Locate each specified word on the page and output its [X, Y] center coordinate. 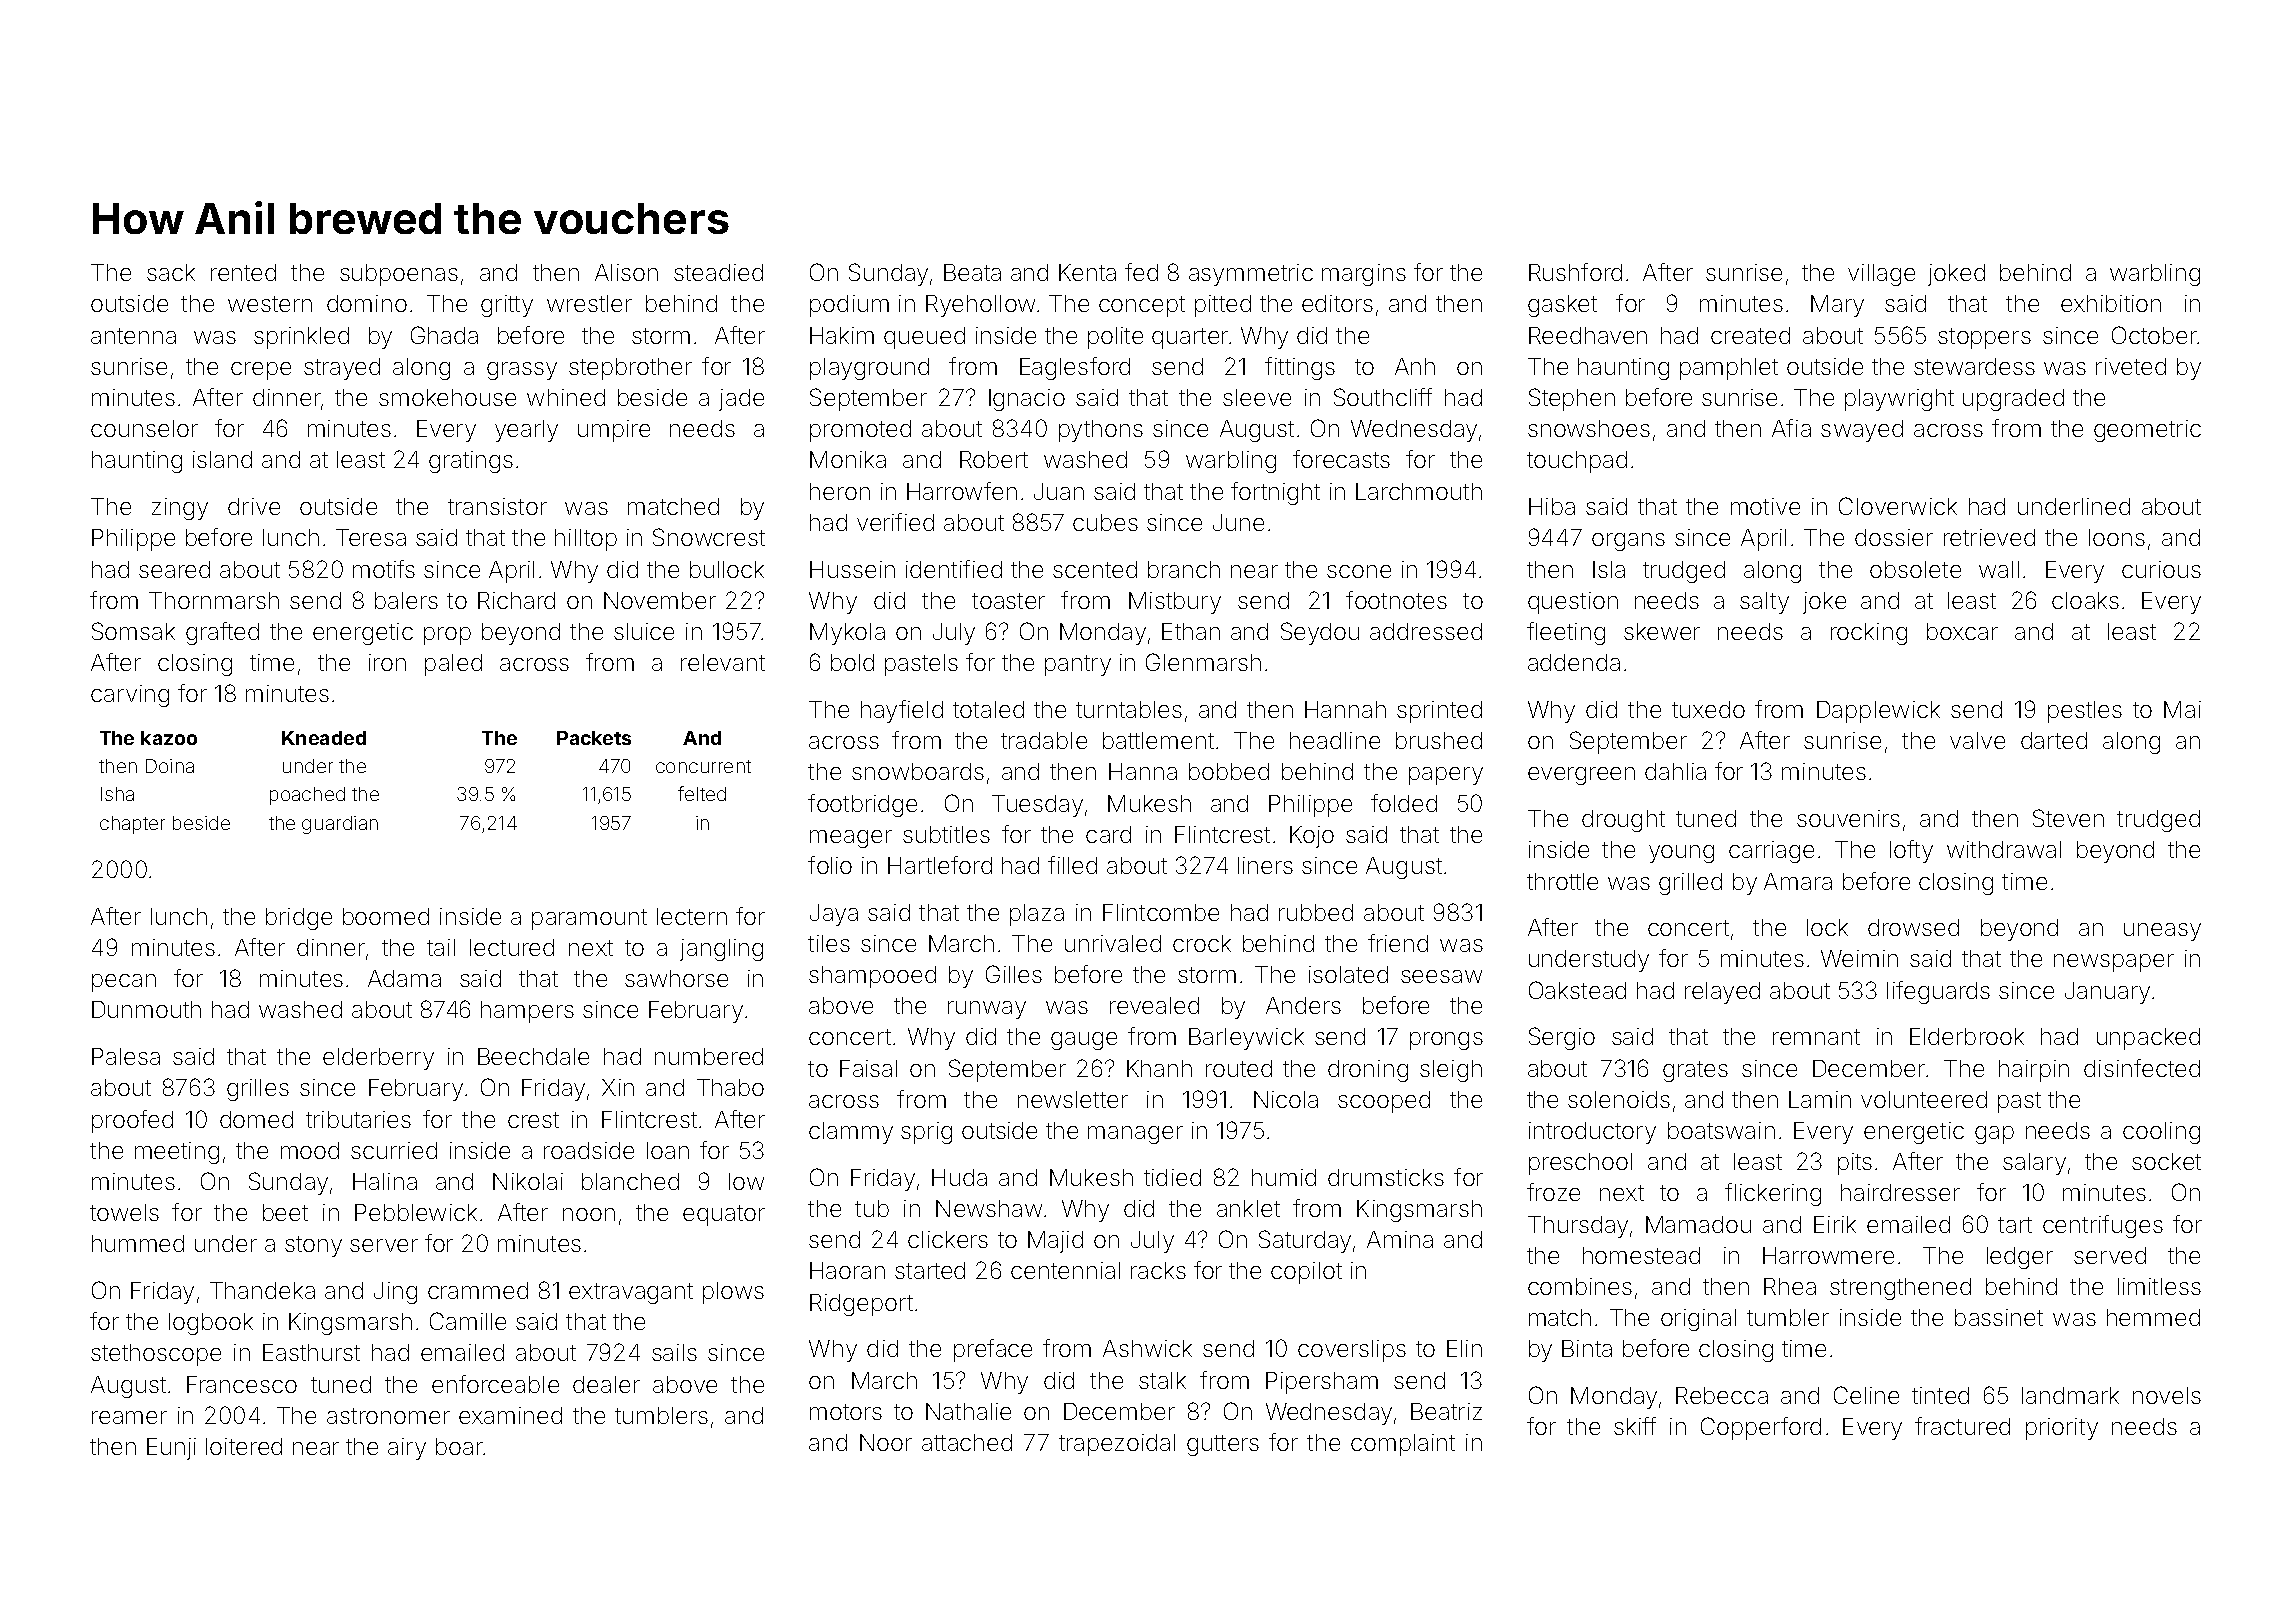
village [1881, 275]
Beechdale [533, 1056]
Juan [1059, 491]
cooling [2161, 1133]
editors [1337, 303]
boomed [386, 916]
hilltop [586, 540]
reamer [129, 1417]
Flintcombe [1161, 912]
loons [2117, 537]
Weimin [1859, 958]
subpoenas [399, 275]
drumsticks [1386, 1177]
